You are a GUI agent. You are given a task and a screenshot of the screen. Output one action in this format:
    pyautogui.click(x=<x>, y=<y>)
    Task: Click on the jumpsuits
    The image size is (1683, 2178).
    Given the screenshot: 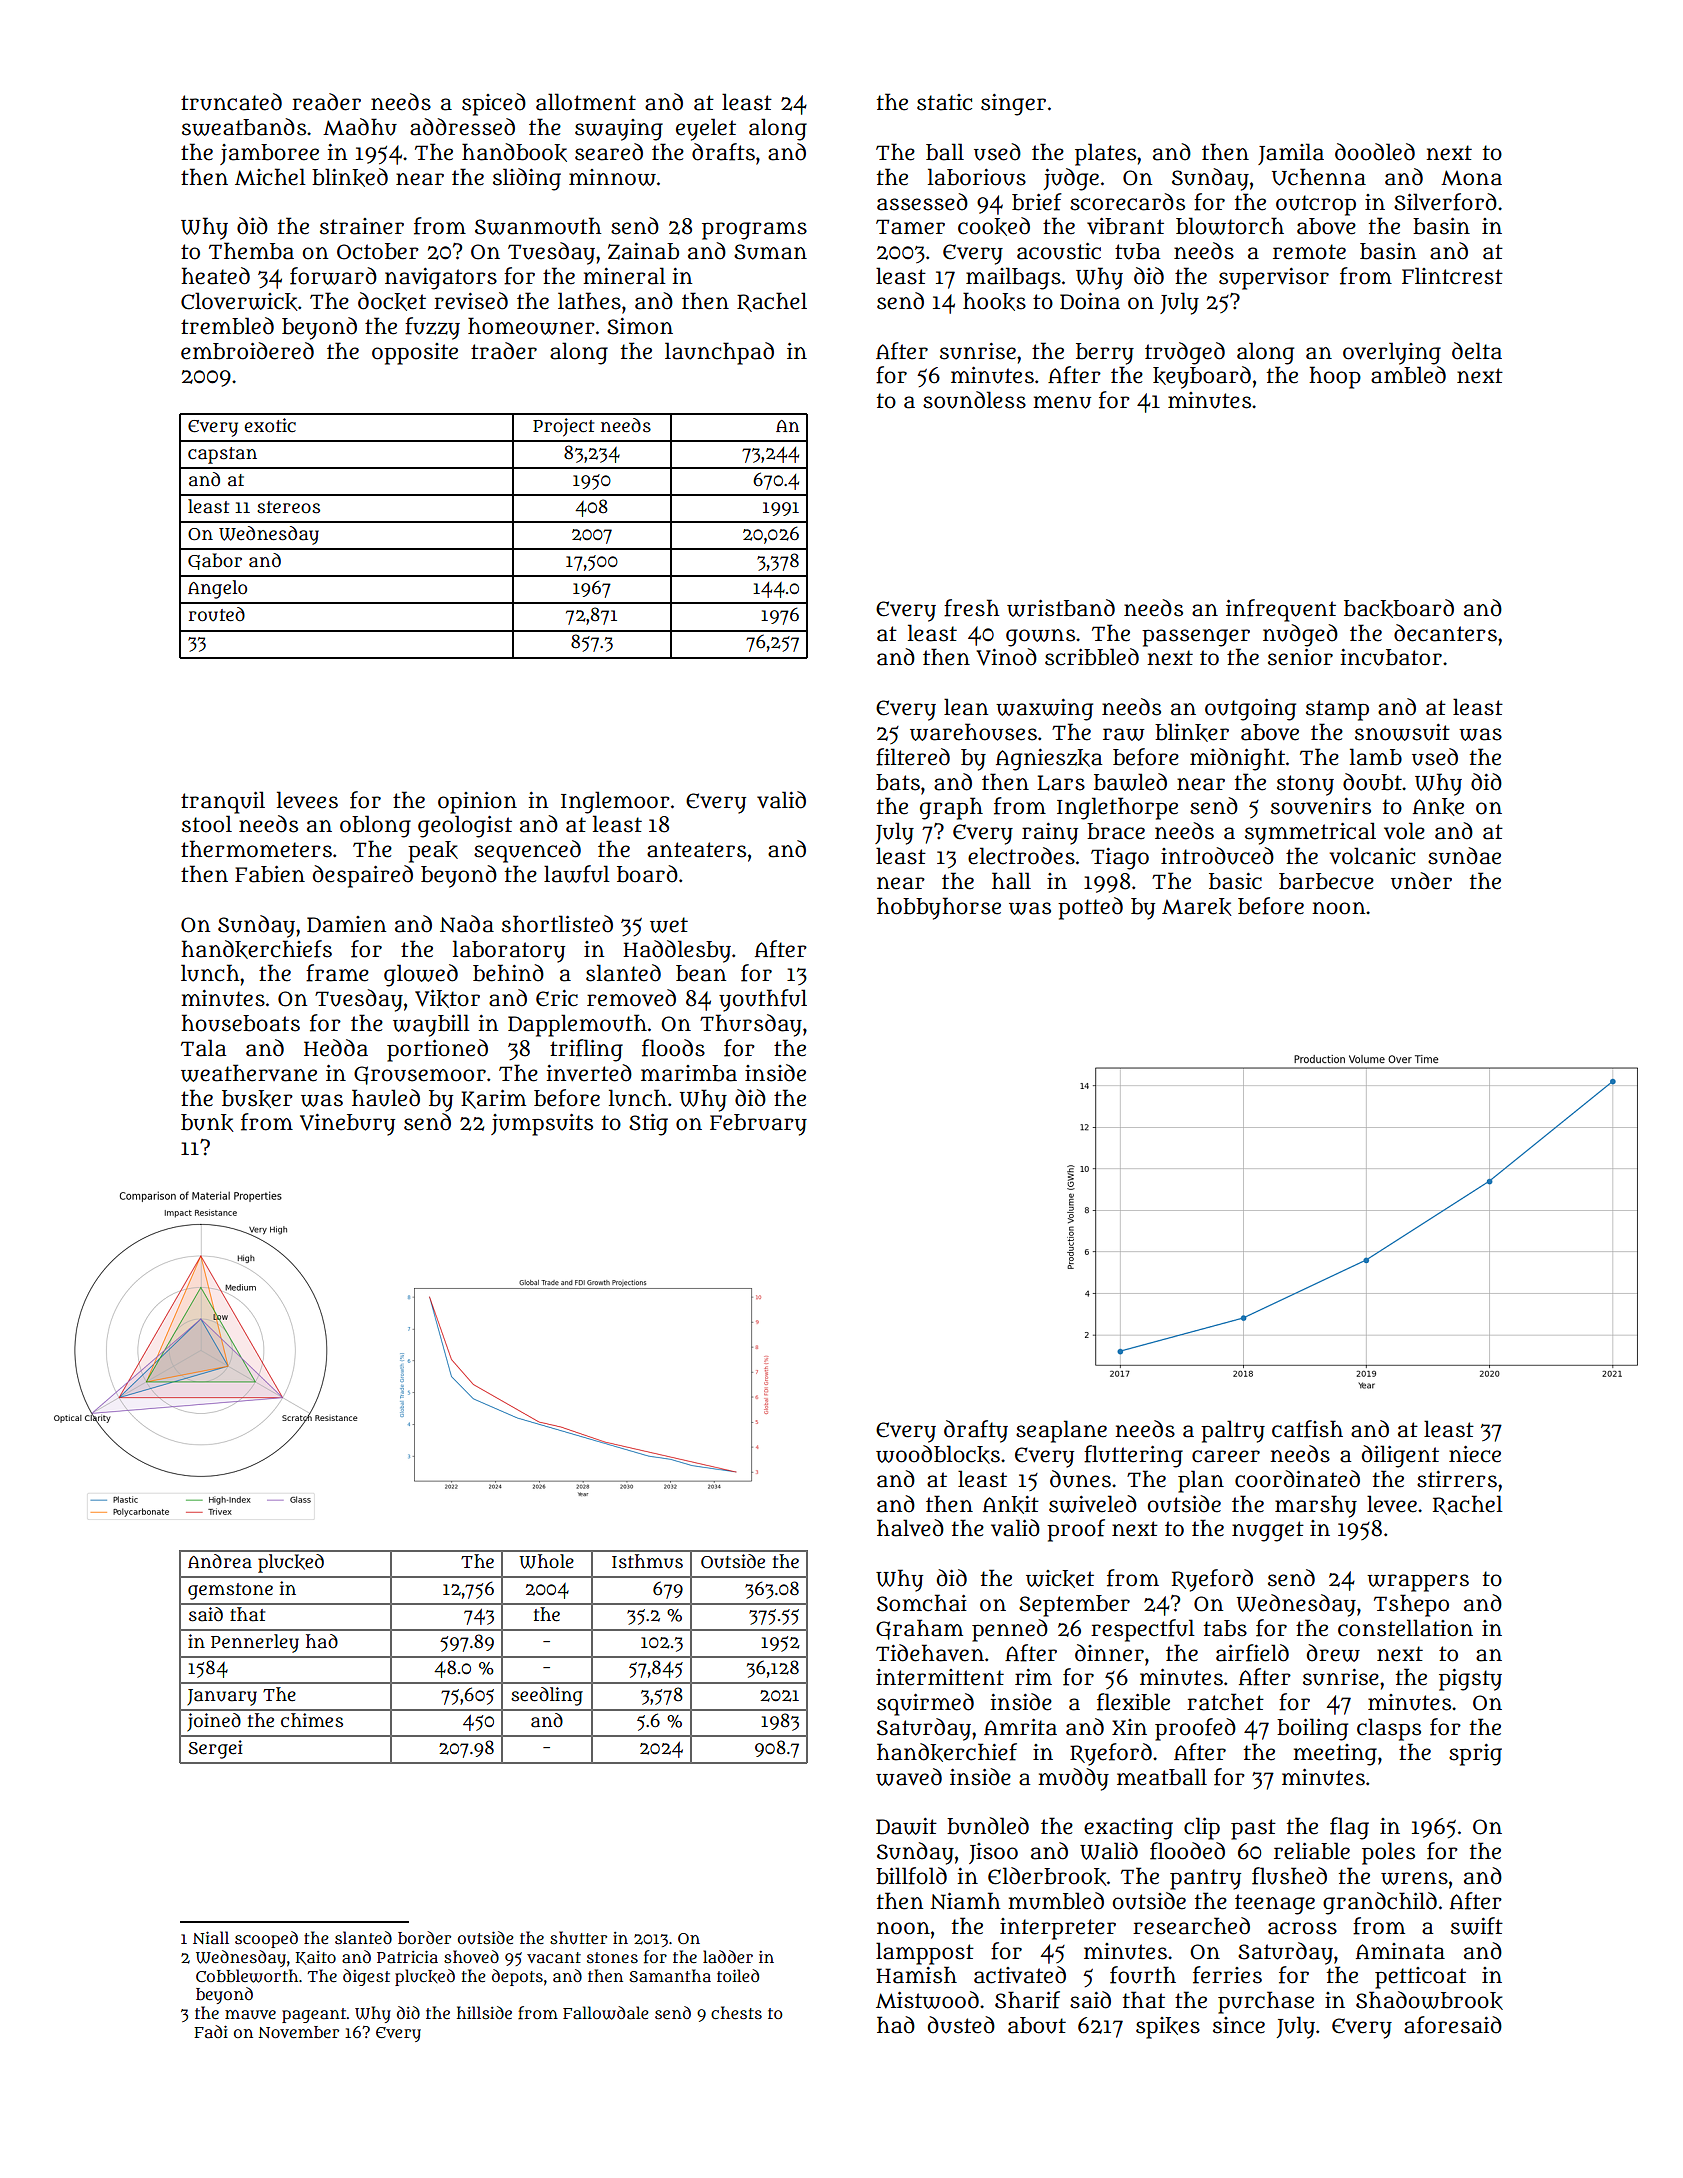 What is the action you would take?
    pyautogui.click(x=542, y=1125)
